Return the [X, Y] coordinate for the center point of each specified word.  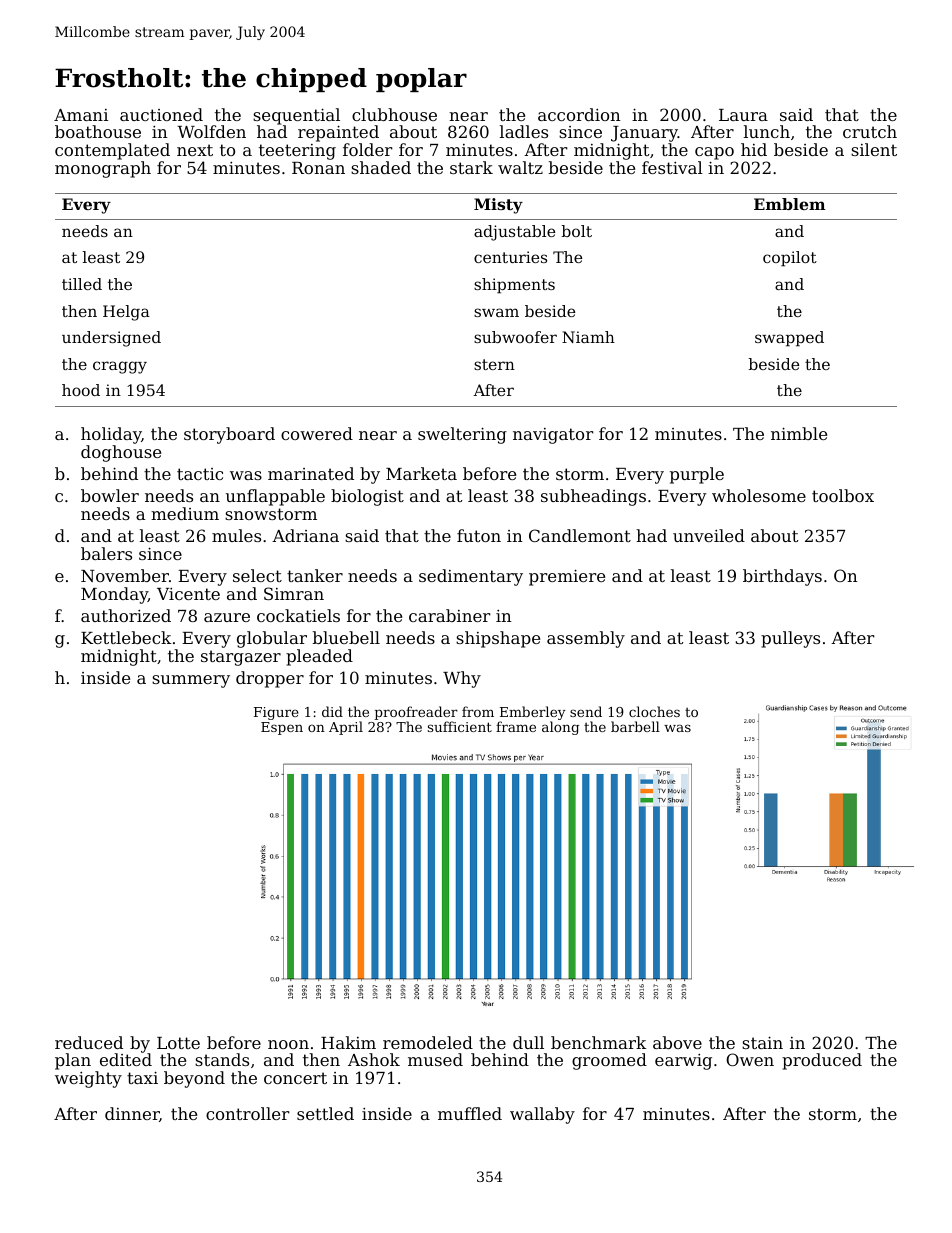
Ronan [318, 168]
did [332, 711]
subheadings [593, 497]
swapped [789, 339]
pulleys [790, 639]
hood [81, 390]
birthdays [782, 577]
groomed [609, 1061]
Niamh [588, 337]
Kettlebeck [126, 637]
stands [222, 1059]
